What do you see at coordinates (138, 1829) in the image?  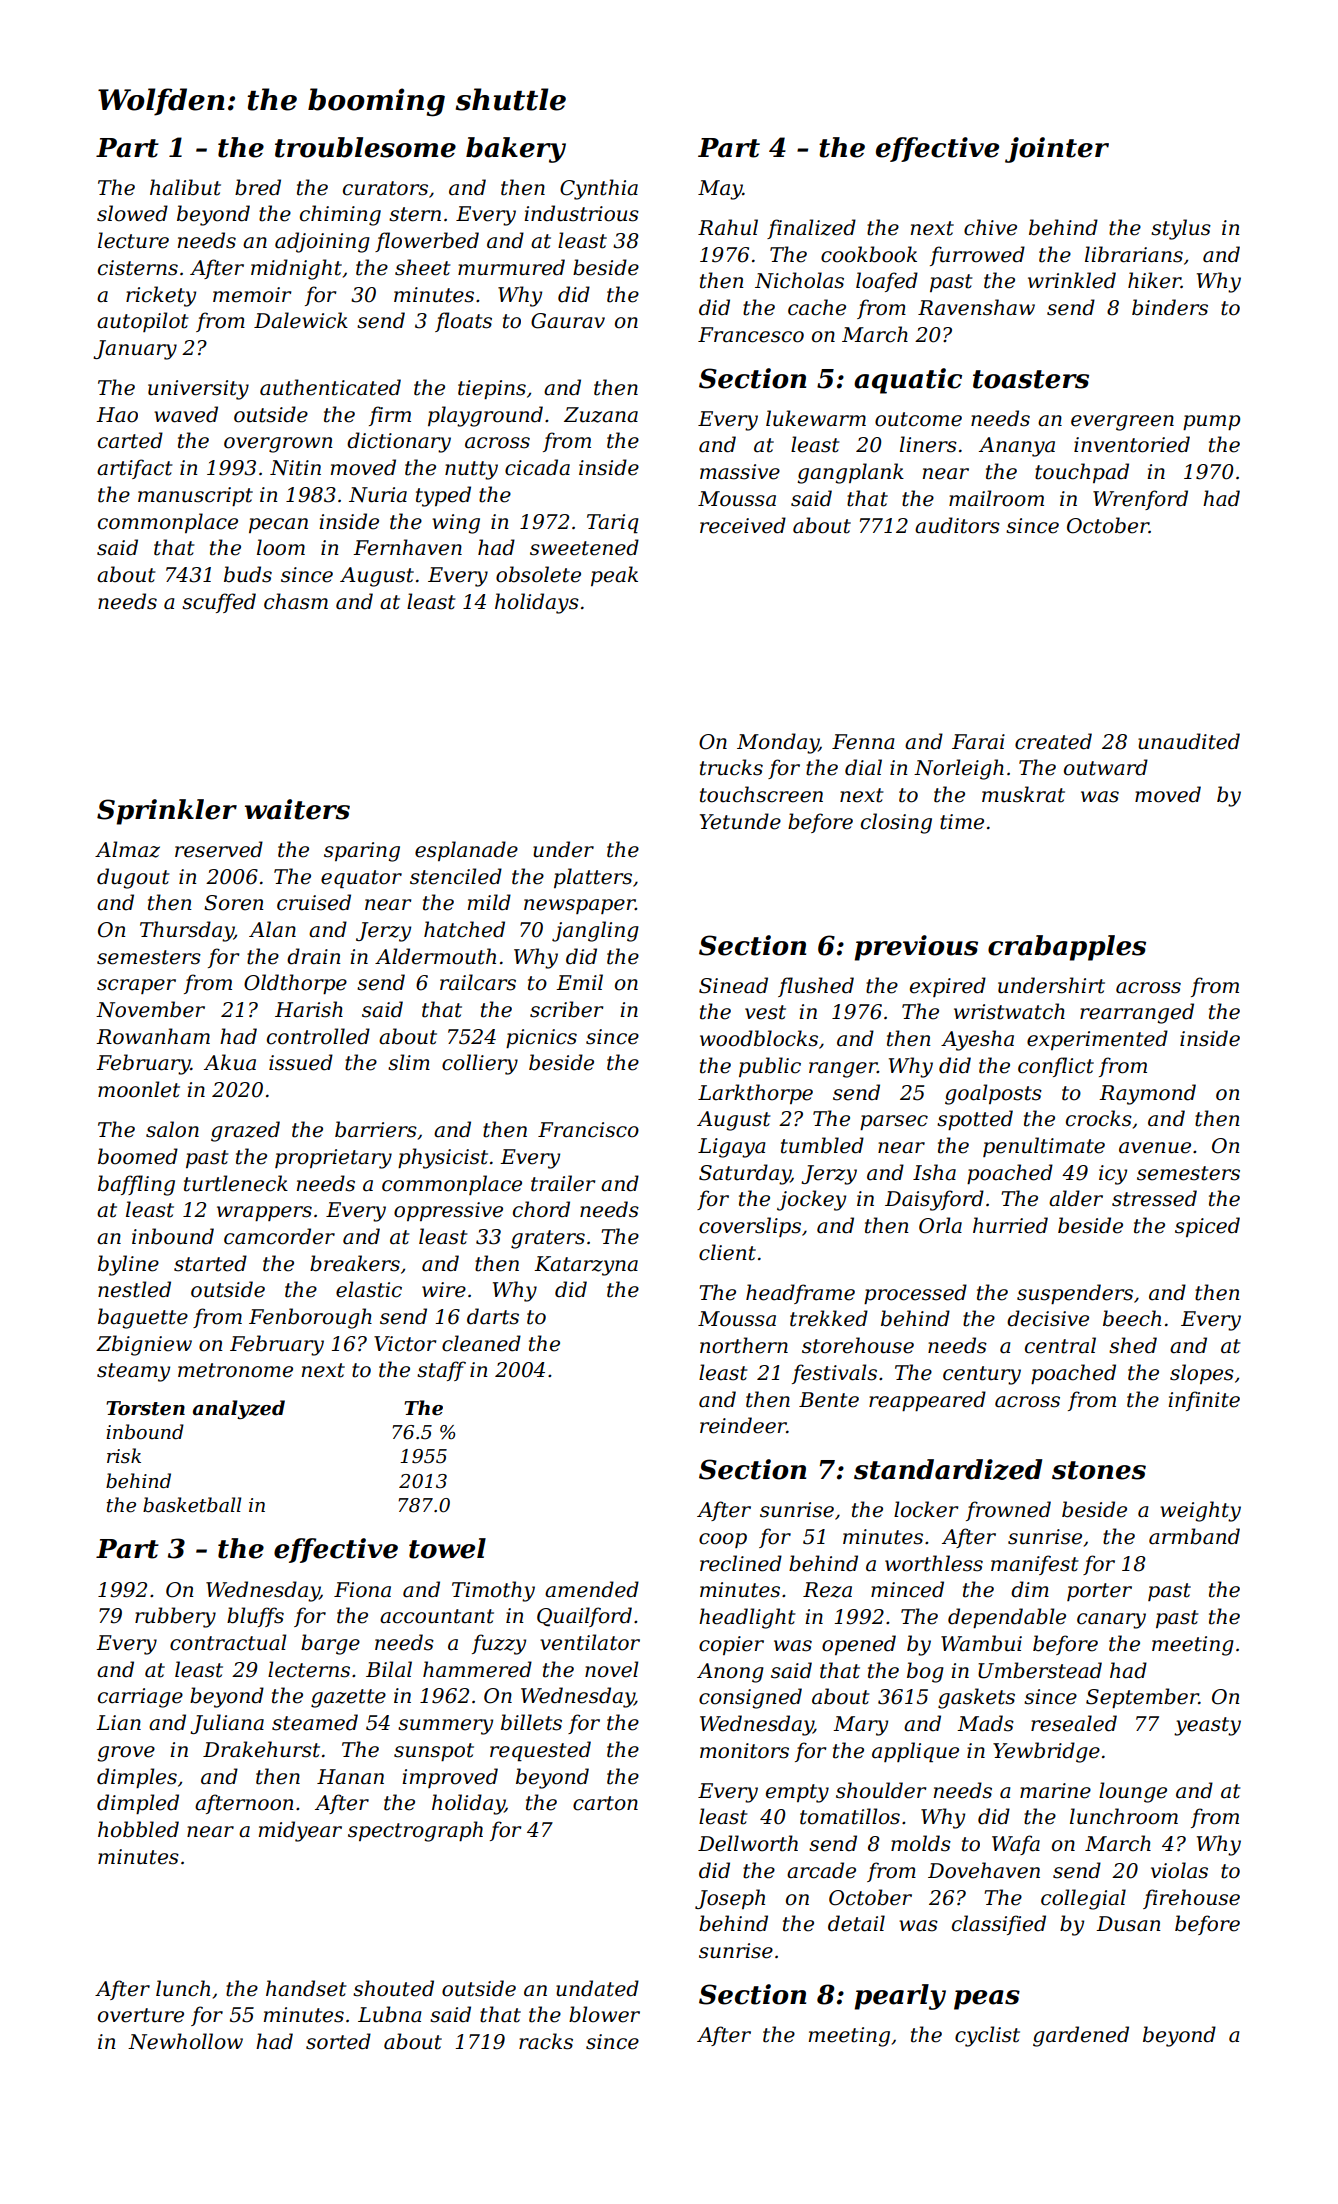 I see `hobbled` at bounding box center [138, 1829].
